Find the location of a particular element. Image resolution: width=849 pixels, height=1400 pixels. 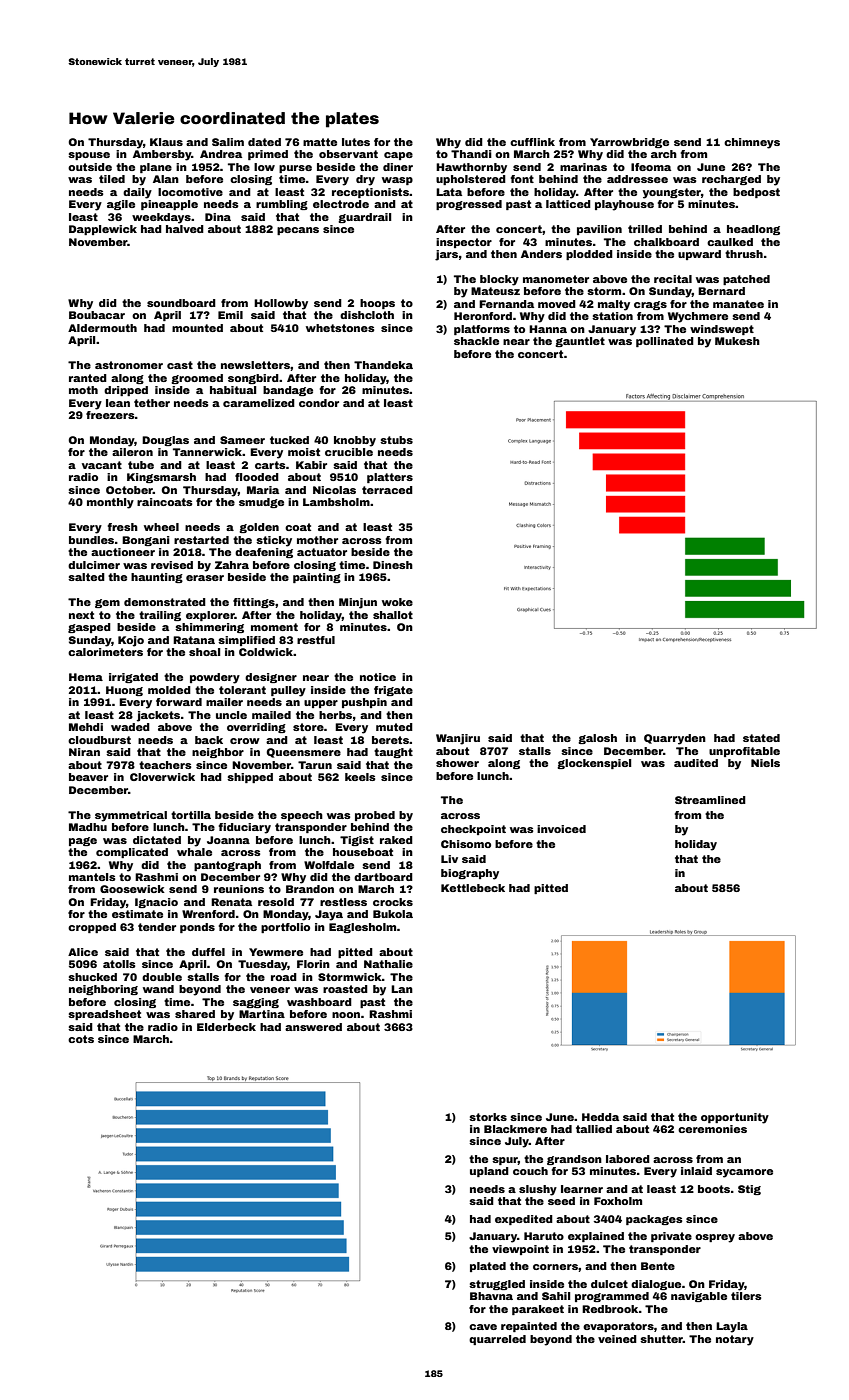

woke is located at coordinates (397, 602).
